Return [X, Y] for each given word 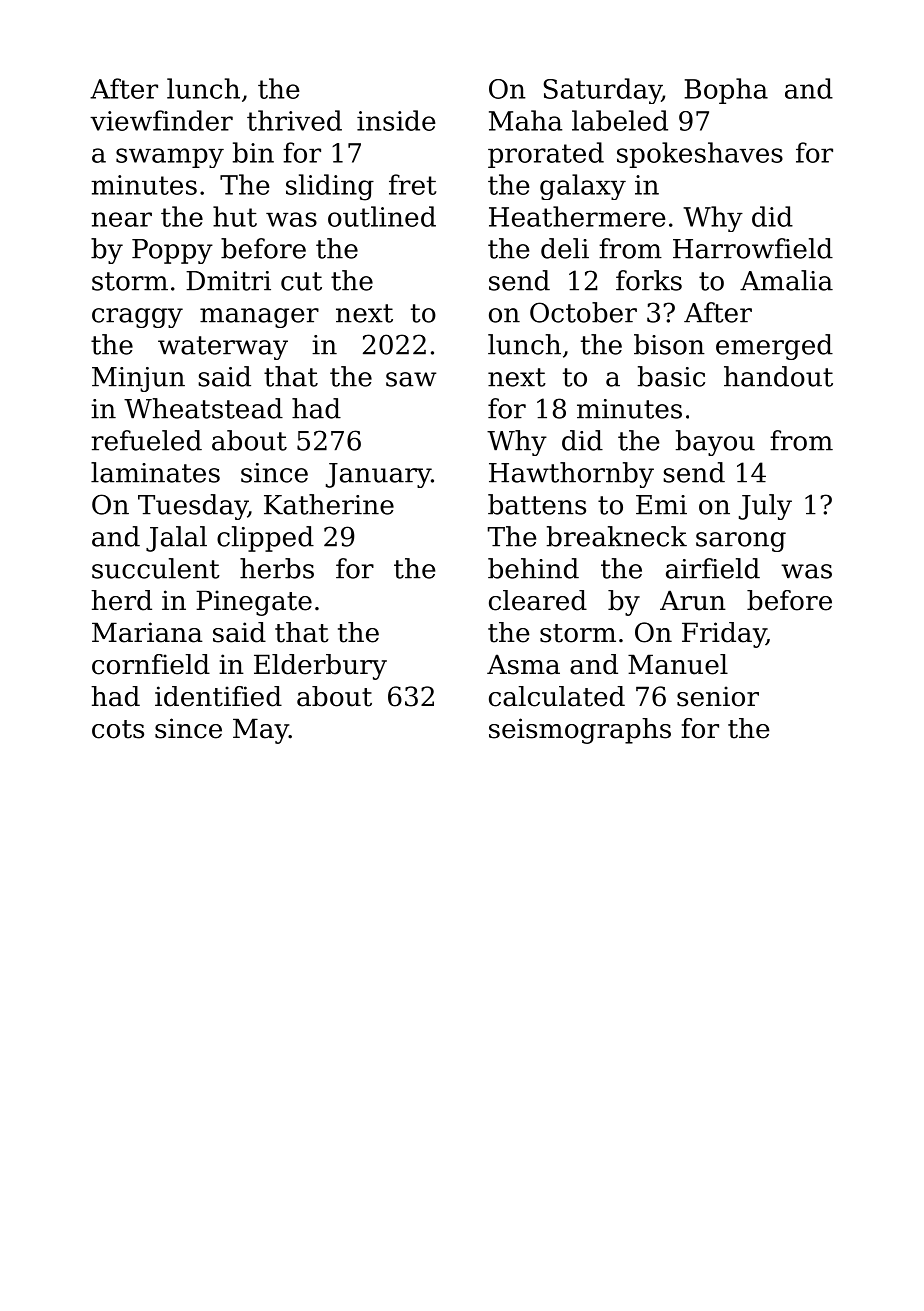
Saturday [602, 91]
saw [411, 379]
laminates [155, 472]
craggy [137, 318]
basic [671, 376]
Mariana [147, 632]
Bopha [726, 91]
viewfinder [161, 120]
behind [533, 568]
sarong [741, 542]
